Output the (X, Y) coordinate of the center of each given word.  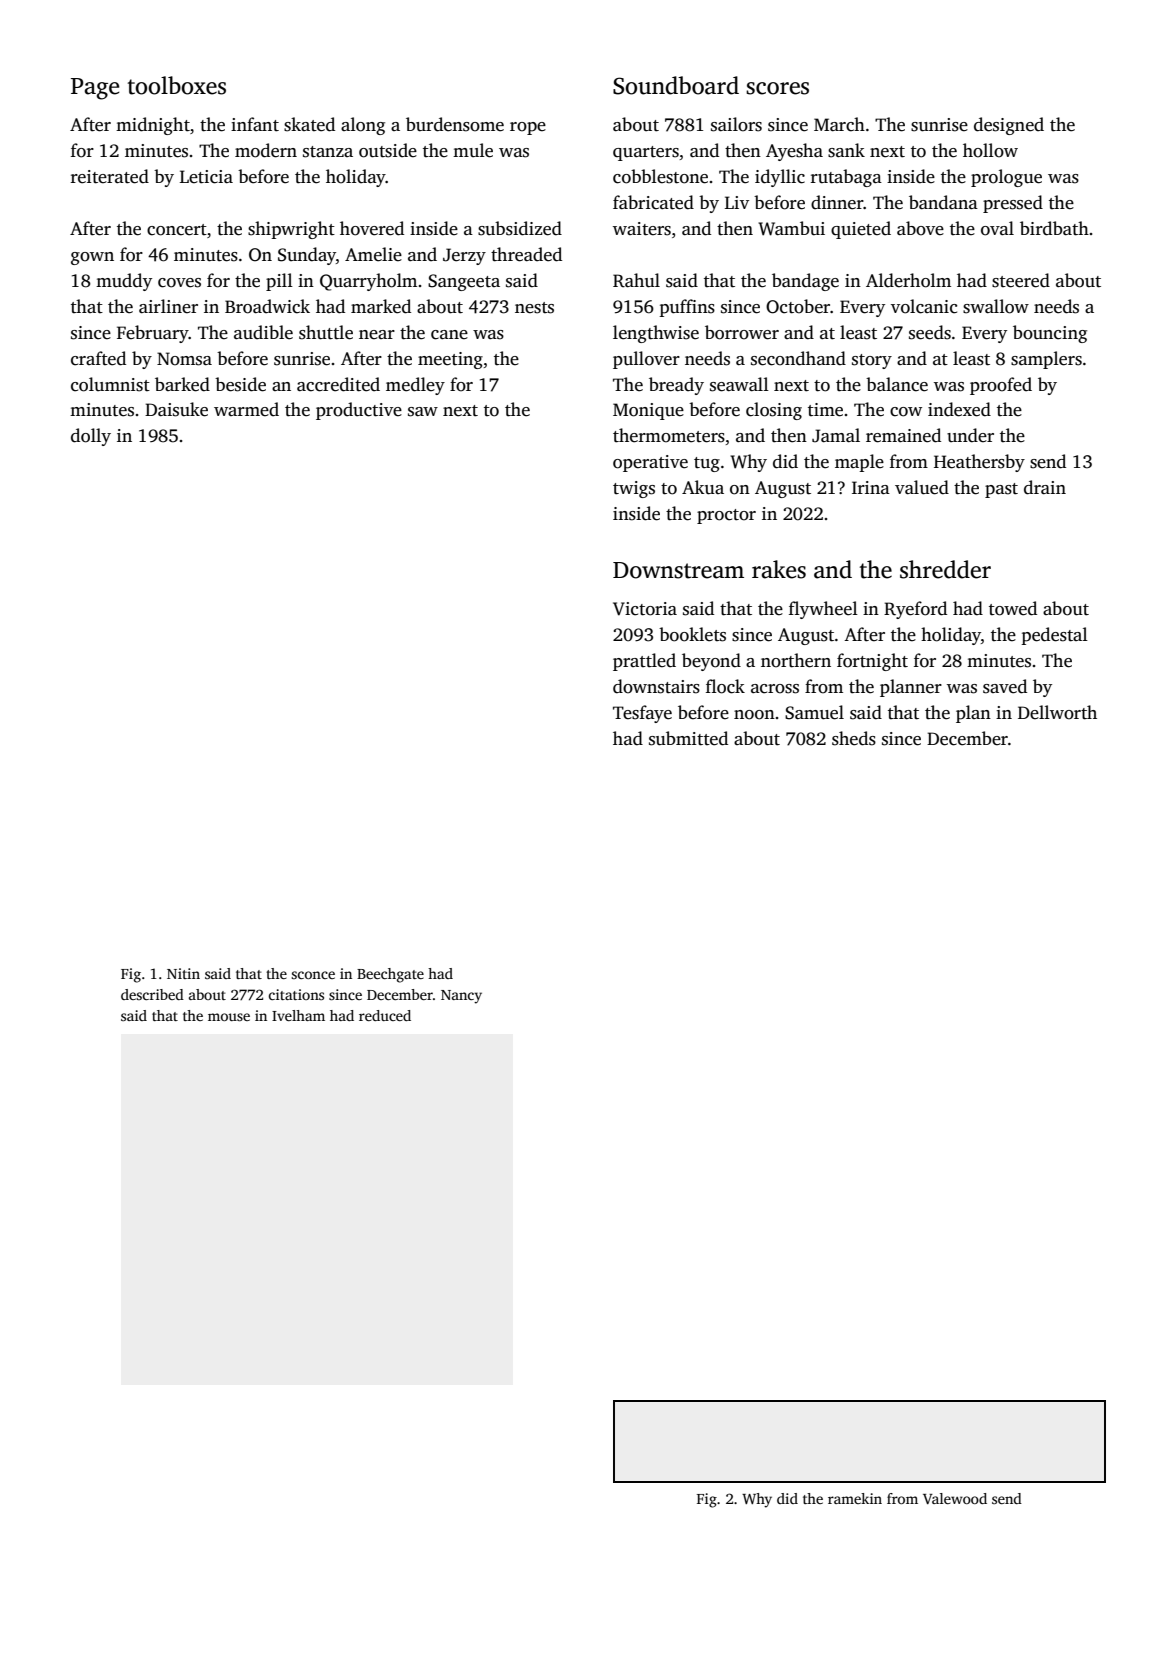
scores (777, 88)
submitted (688, 738)
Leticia (206, 177)
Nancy (461, 997)
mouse (229, 1017)
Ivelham (298, 1015)
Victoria (645, 609)
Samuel (814, 712)
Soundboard (676, 85)
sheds (854, 738)
